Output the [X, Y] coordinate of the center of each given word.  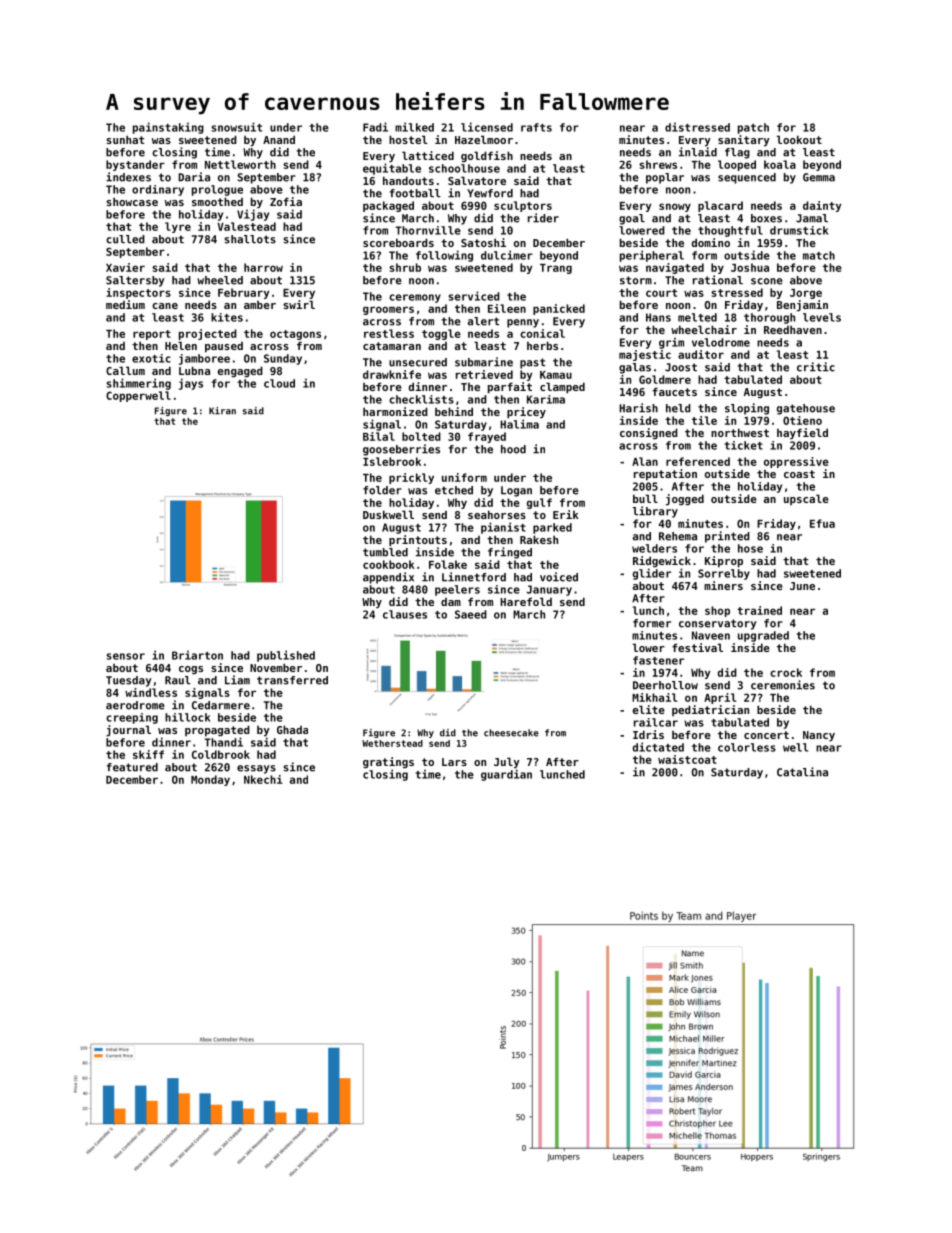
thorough [769, 318]
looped [737, 165]
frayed [487, 437]
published [286, 656]
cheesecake [511, 733]
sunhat [125, 139]
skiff [148, 754]
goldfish [487, 156]
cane [165, 306]
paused [224, 347]
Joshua [750, 267]
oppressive [796, 462]
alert [483, 321]
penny [523, 323]
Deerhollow [665, 685]
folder [382, 490]
